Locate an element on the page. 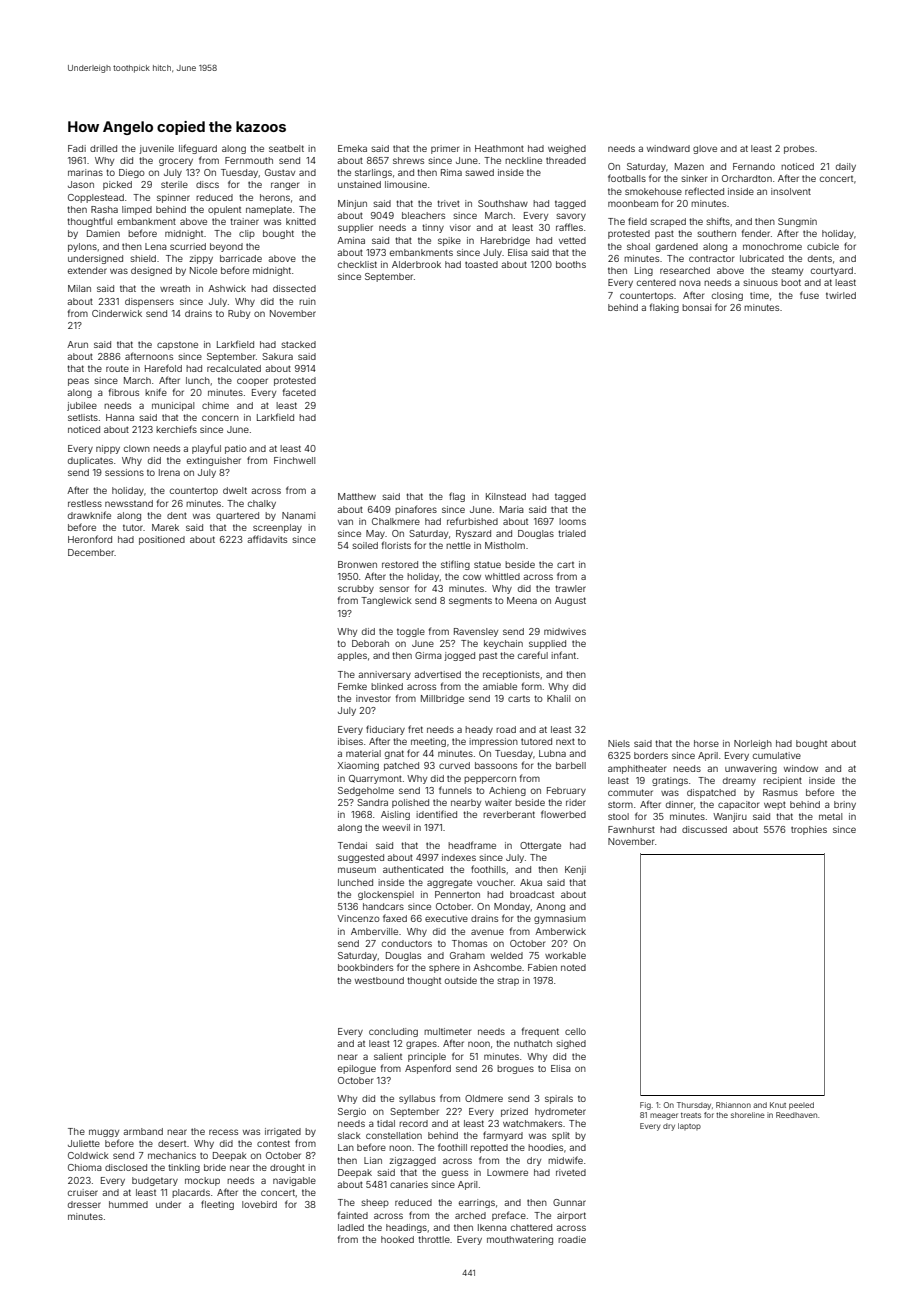  spirals is located at coordinates (559, 1099).
